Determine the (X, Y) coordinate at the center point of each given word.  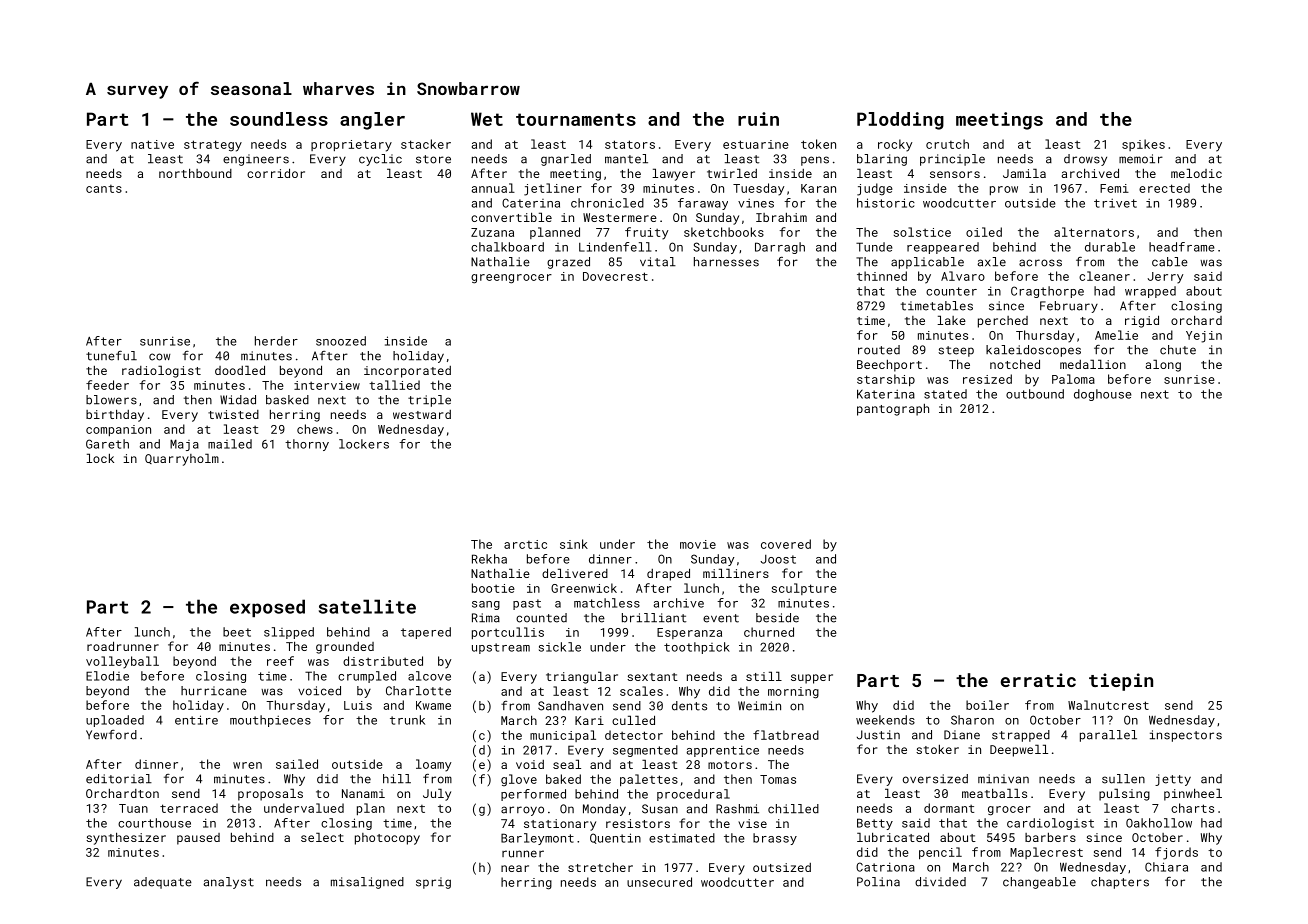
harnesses (726, 262)
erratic (1038, 680)
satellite (367, 606)
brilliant (654, 618)
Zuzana (492, 232)
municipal (563, 736)
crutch (947, 144)
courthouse (154, 823)
